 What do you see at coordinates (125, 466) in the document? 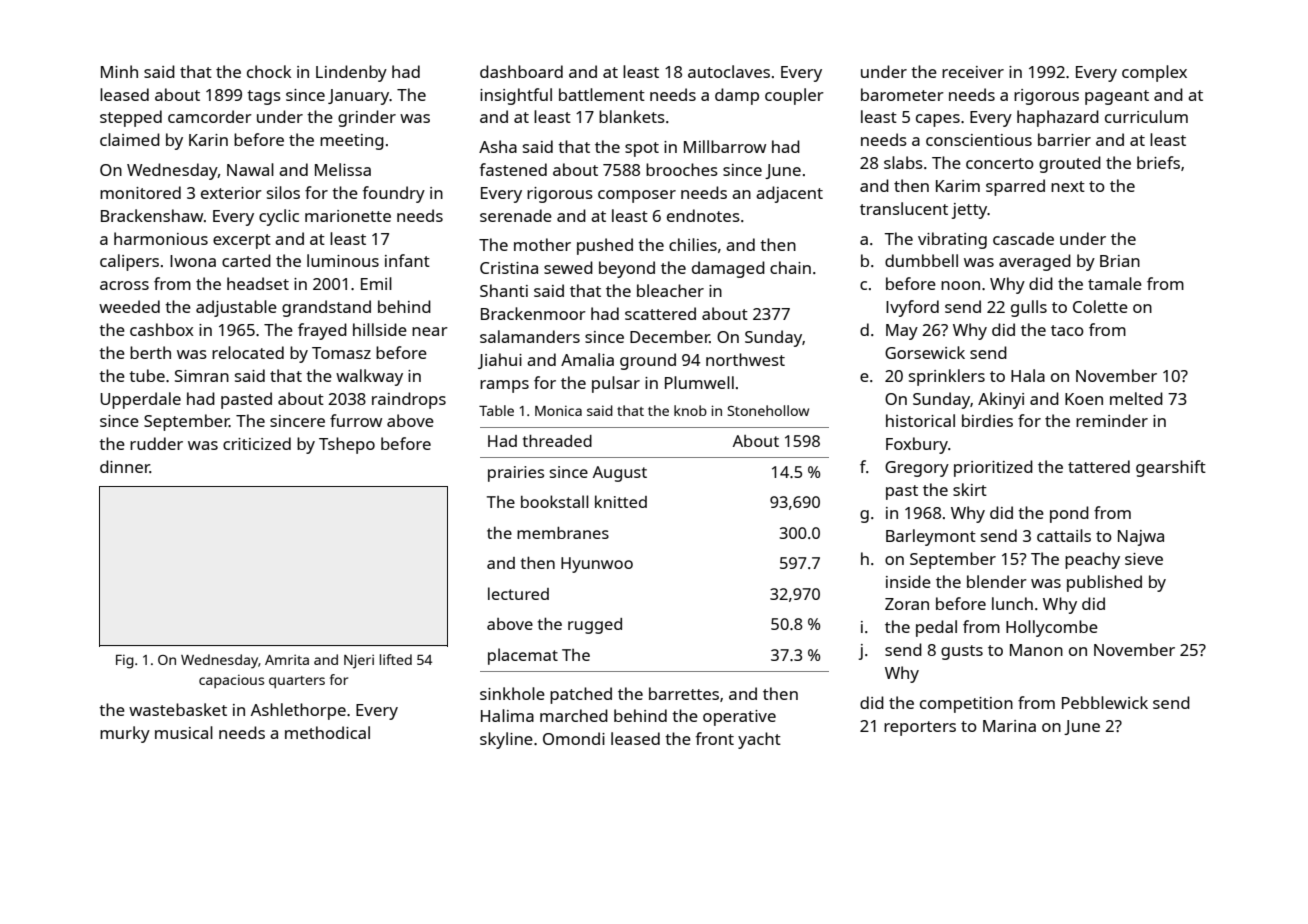
I see `dinner` at bounding box center [125, 466].
